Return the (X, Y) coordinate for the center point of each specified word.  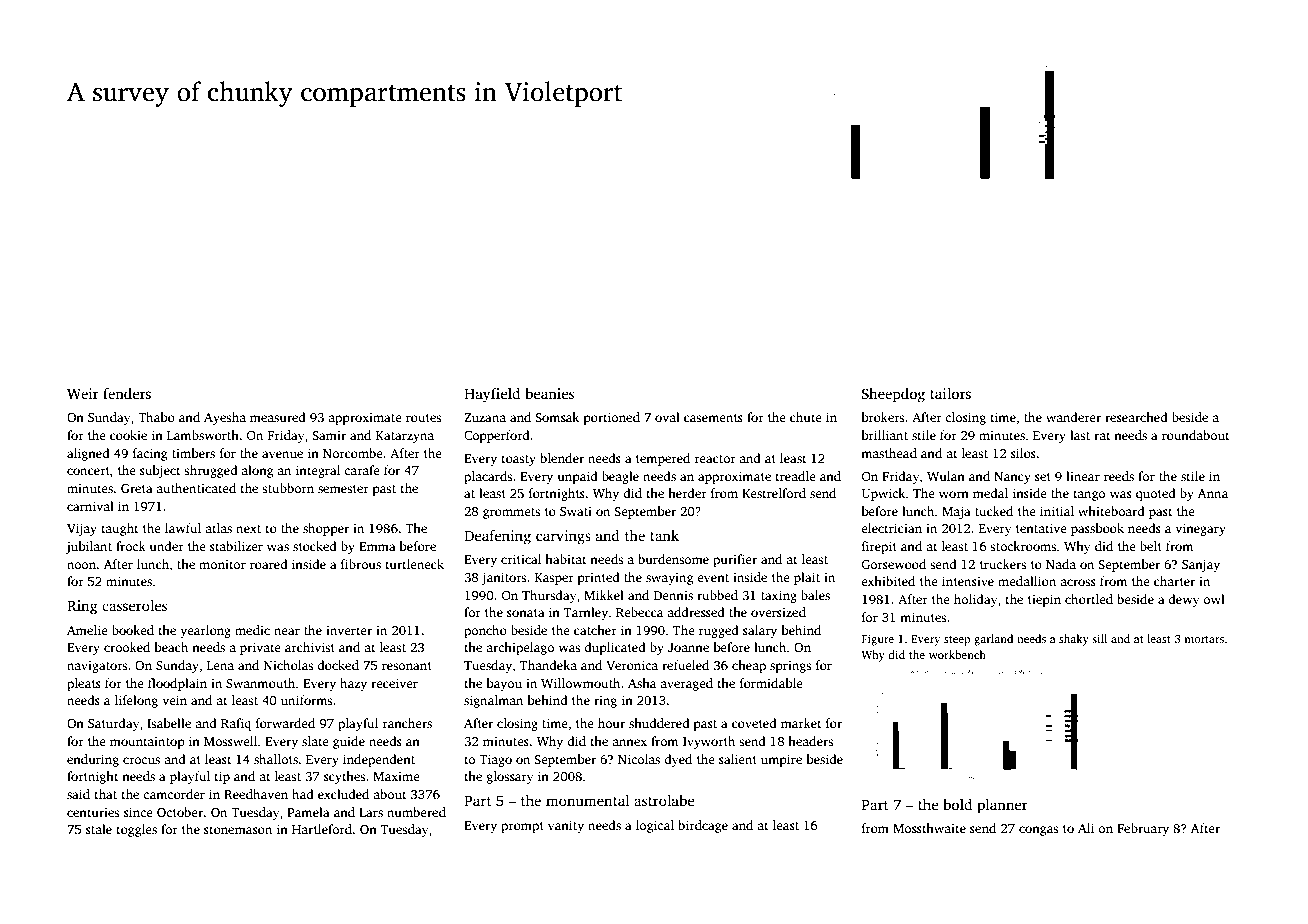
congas (1038, 831)
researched (1136, 417)
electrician (891, 528)
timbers (193, 453)
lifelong (136, 701)
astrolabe (664, 800)
